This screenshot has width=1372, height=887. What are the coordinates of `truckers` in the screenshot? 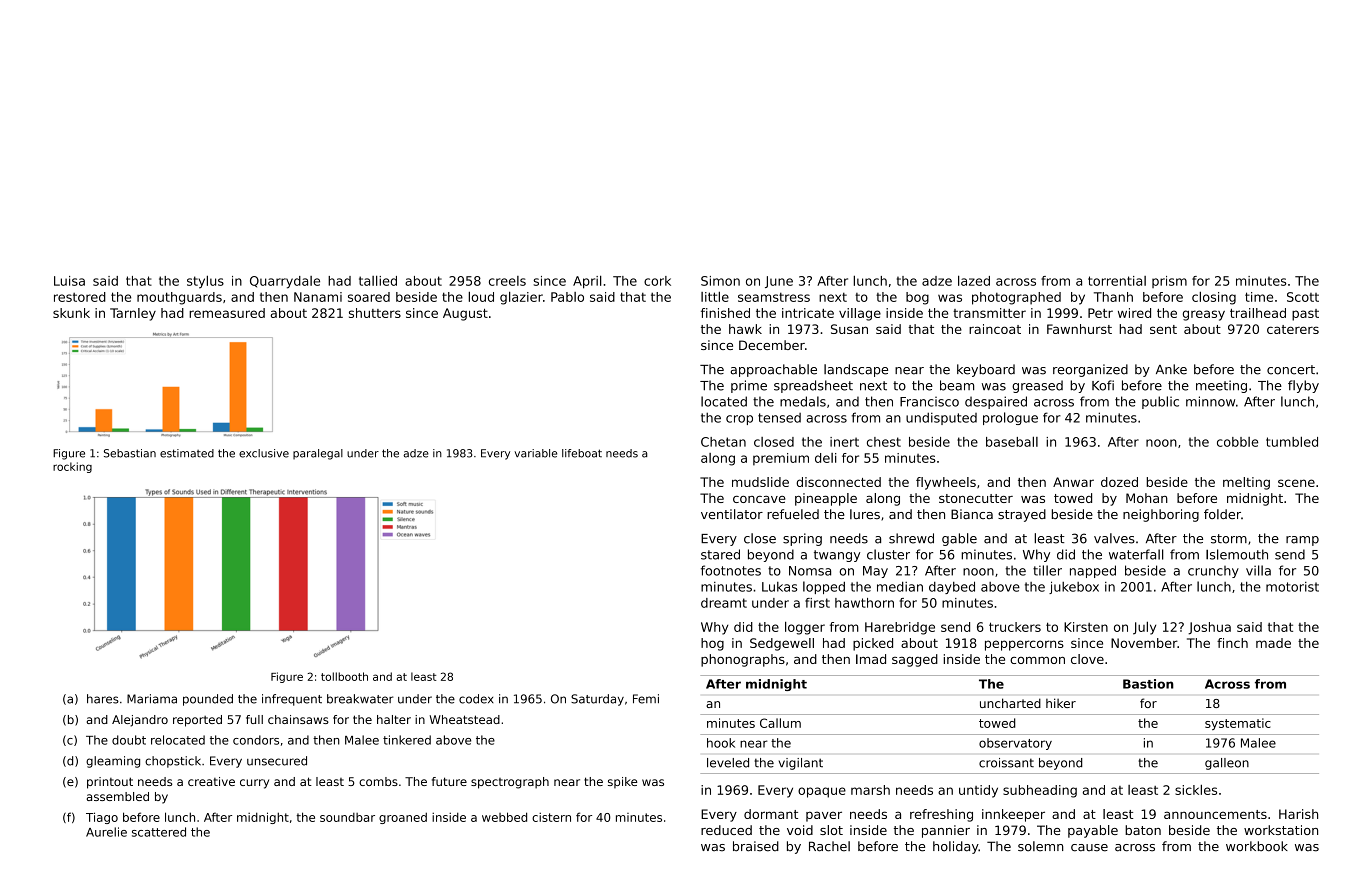 It's located at (1015, 627).
